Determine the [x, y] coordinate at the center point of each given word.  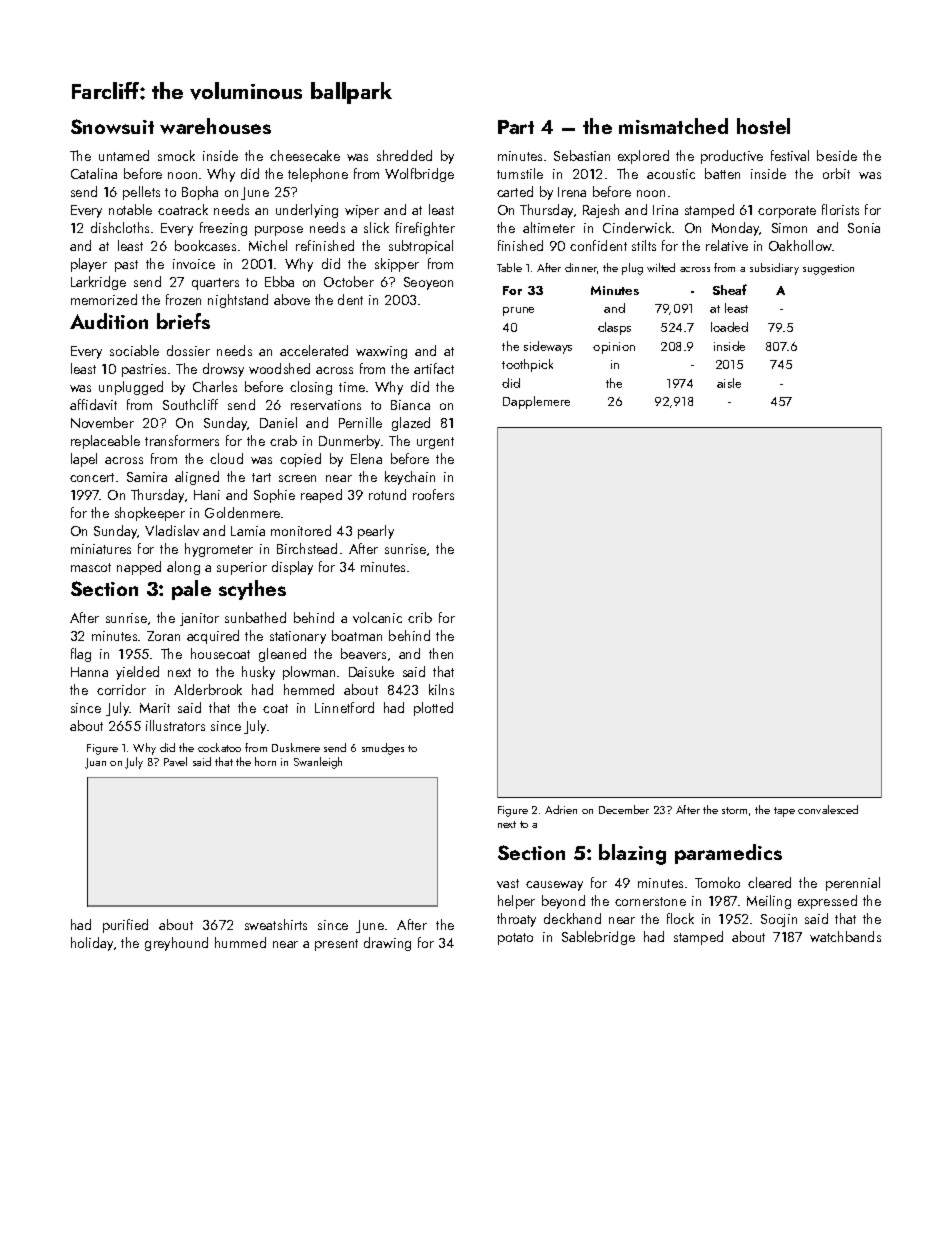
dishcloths [120, 227]
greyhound [176, 944]
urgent [435, 443]
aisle [729, 383]
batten [722, 173]
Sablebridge [598, 938]
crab [283, 440]
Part [516, 127]
